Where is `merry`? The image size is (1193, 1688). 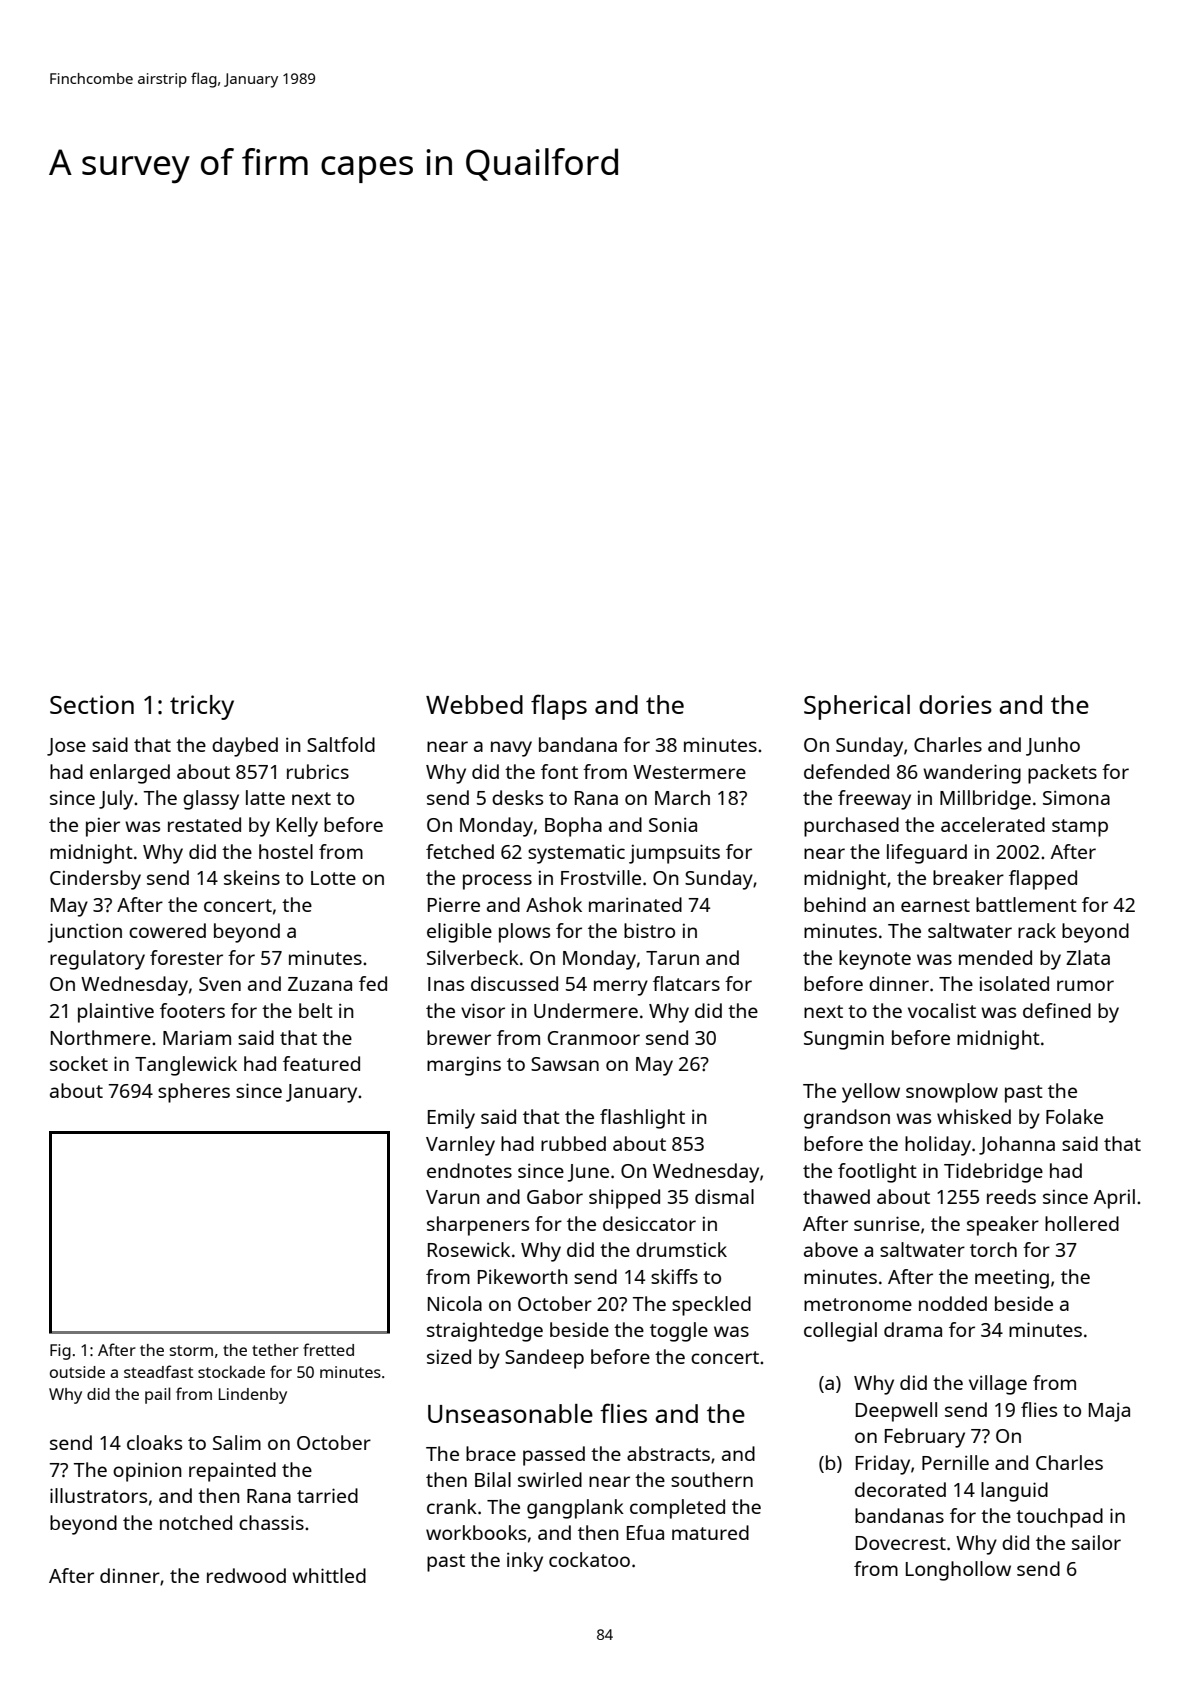
merry is located at coordinates (621, 988).
